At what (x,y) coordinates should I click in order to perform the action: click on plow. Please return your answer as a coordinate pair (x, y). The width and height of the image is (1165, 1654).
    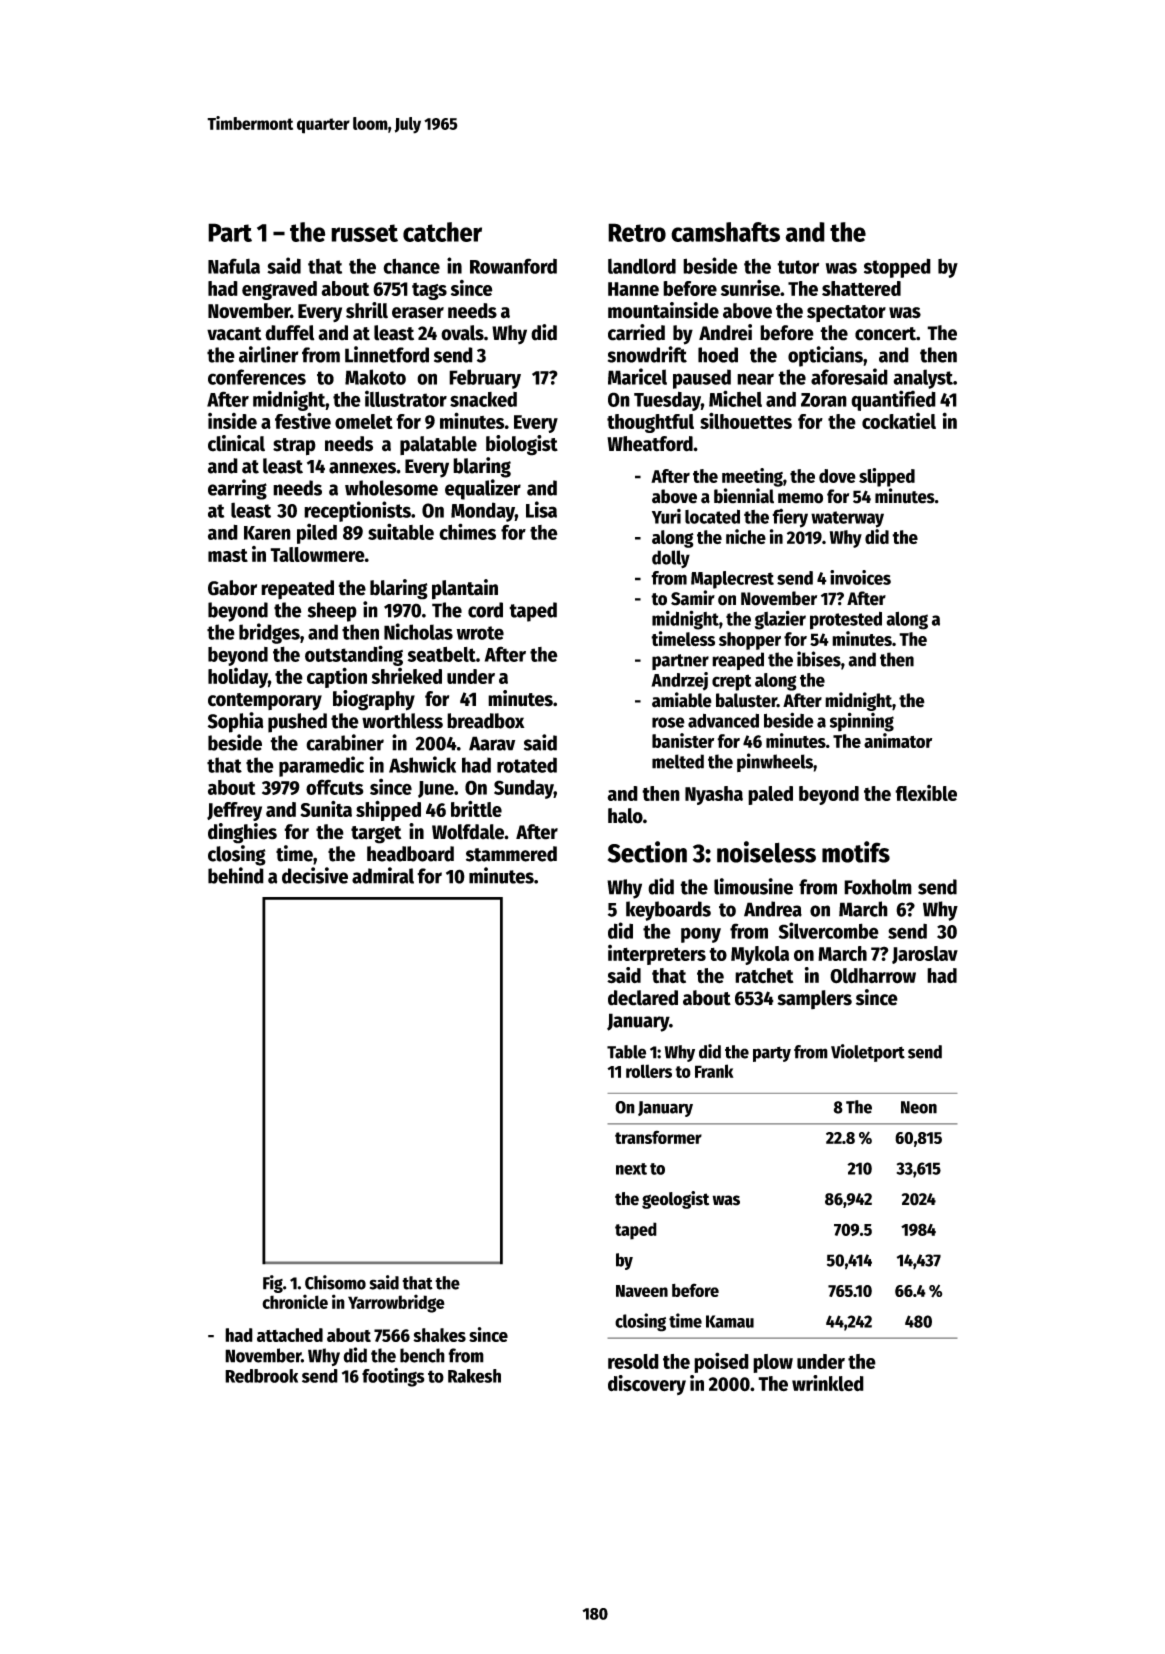
    Looking at the image, I should click on (773, 1363).
